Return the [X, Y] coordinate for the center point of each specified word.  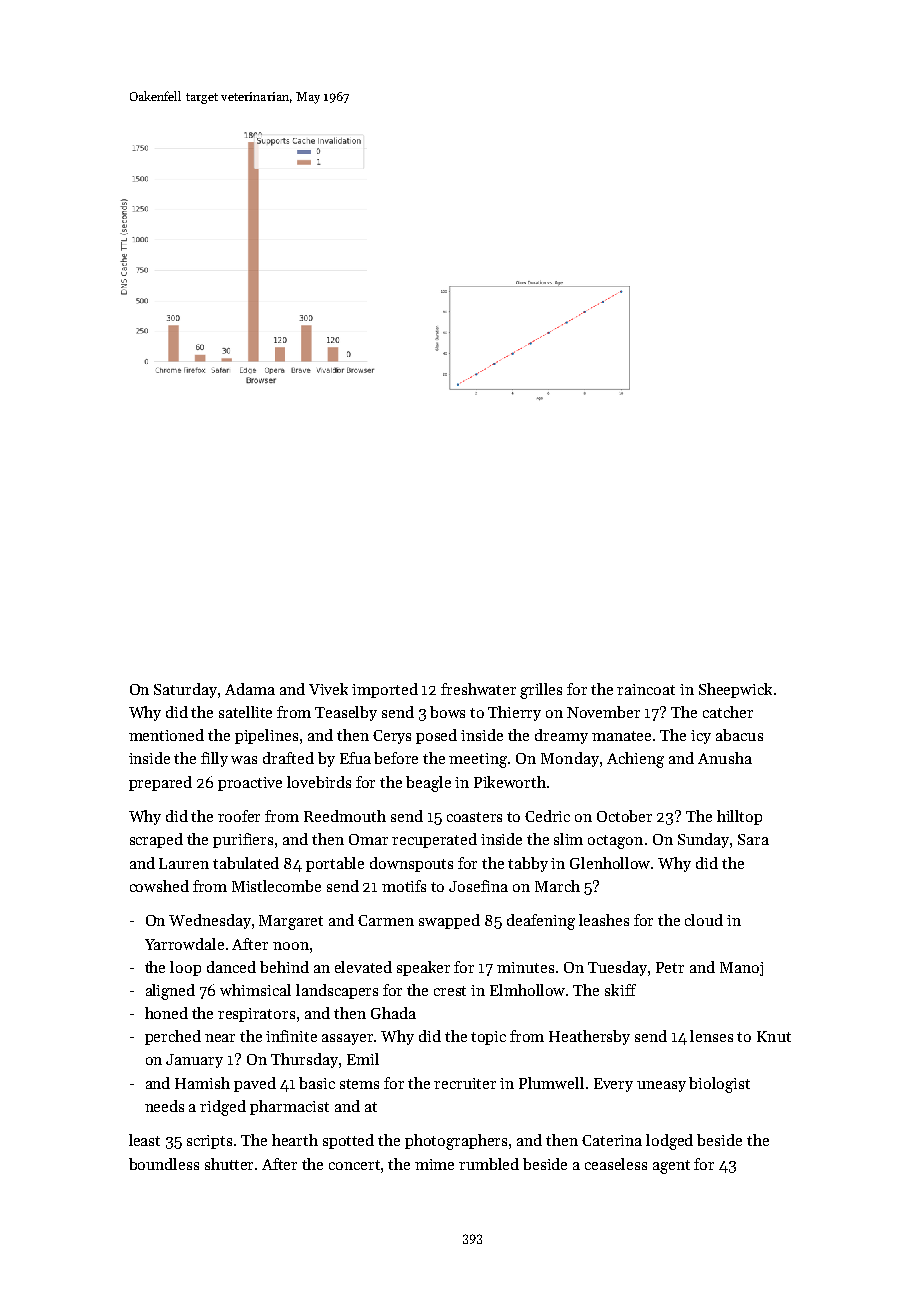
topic [488, 1038]
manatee [621, 736]
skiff [620, 990]
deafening [541, 922]
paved [255, 1084]
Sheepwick [735, 690]
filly [214, 759]
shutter [229, 1164]
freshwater [478, 689]
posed [436, 736]
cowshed [159, 886]
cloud [704, 920]
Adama [250, 689]
